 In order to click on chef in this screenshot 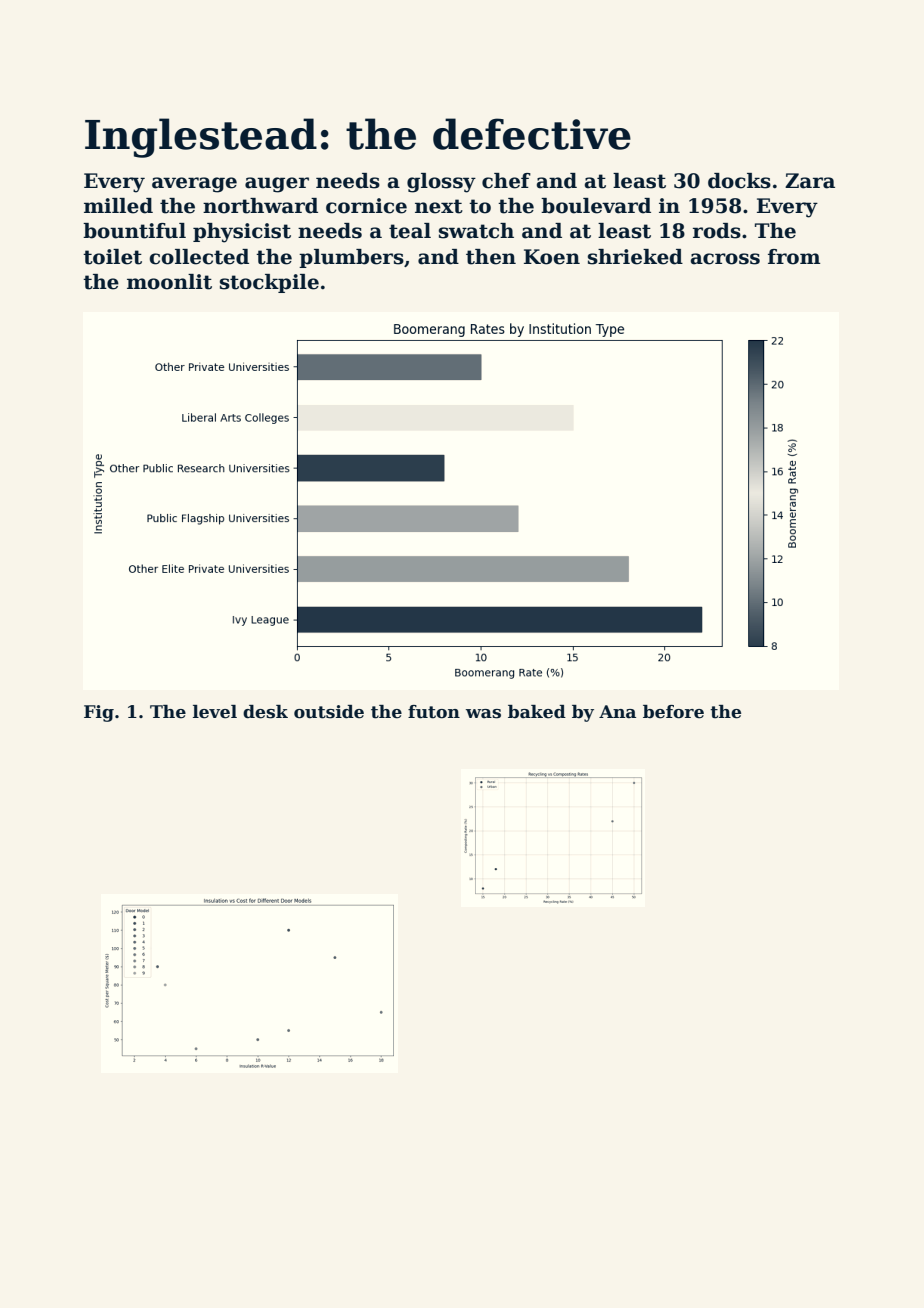, I will do `click(506, 181)`.
